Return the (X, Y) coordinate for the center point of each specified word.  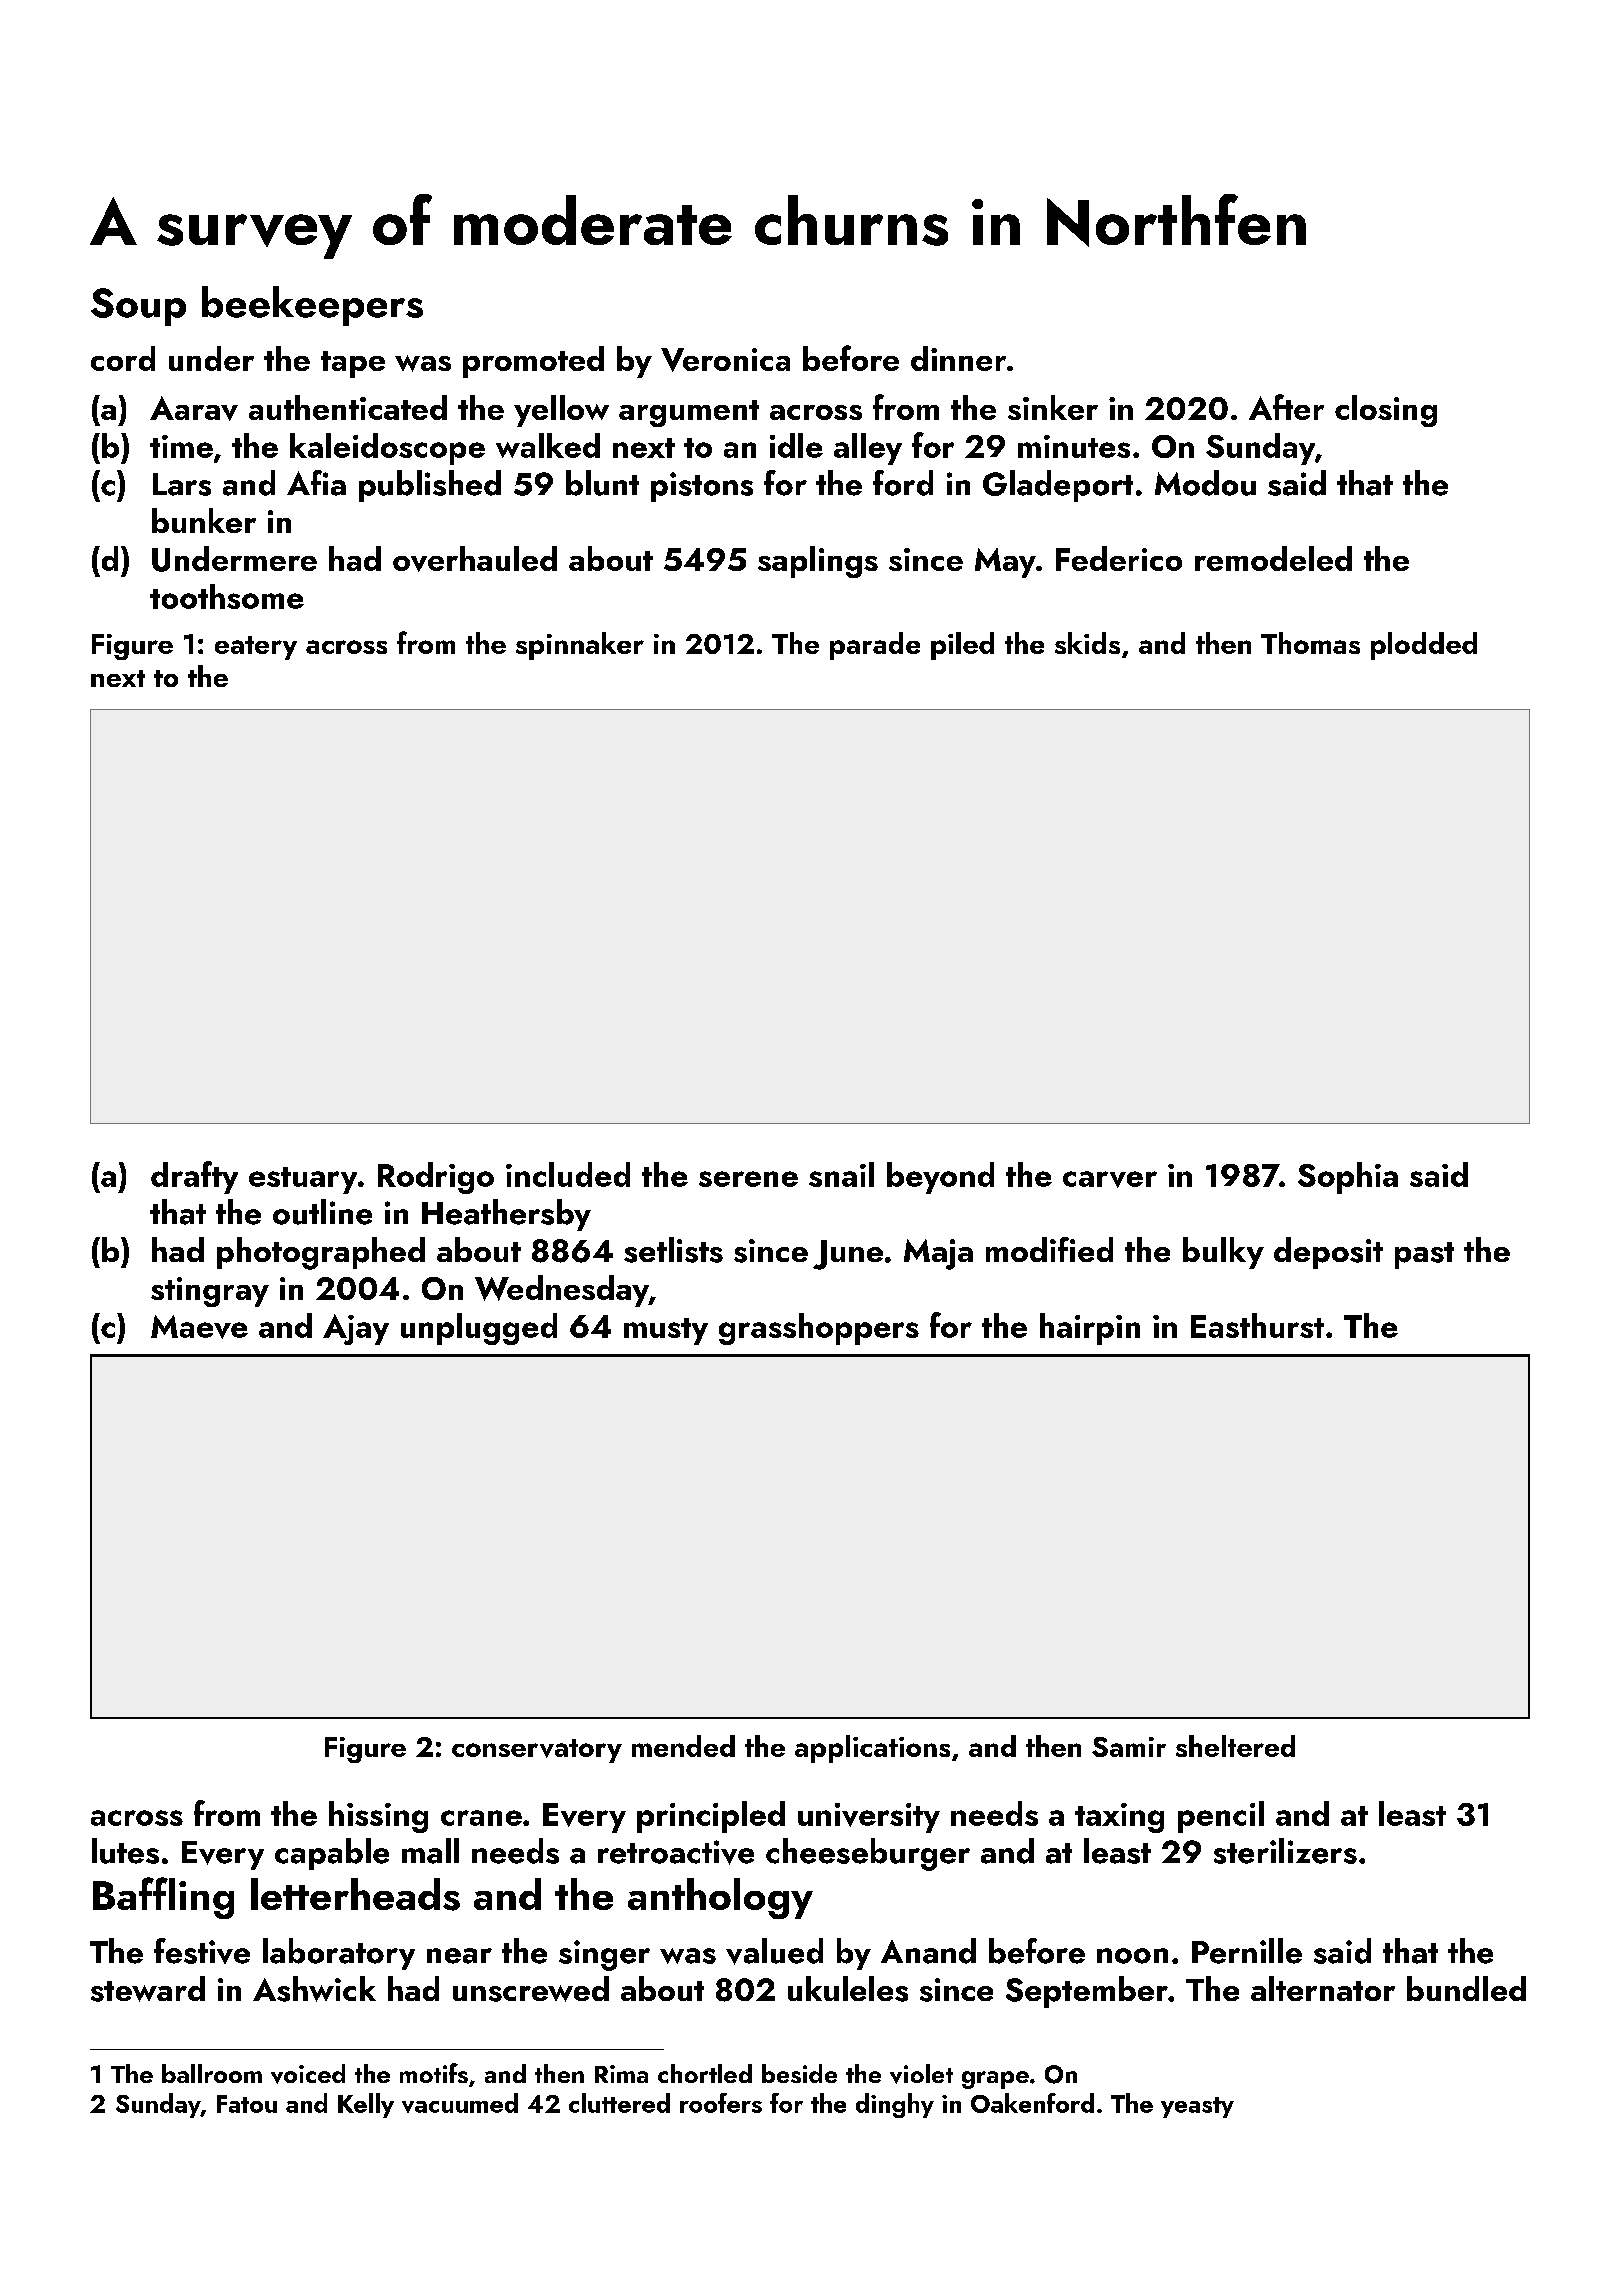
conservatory (537, 1751)
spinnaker (580, 646)
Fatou (247, 2104)
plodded (1424, 646)
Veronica (725, 360)
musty (666, 1331)
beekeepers (312, 306)
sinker (1053, 407)
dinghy (895, 2105)
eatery (256, 648)
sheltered (1235, 1746)
